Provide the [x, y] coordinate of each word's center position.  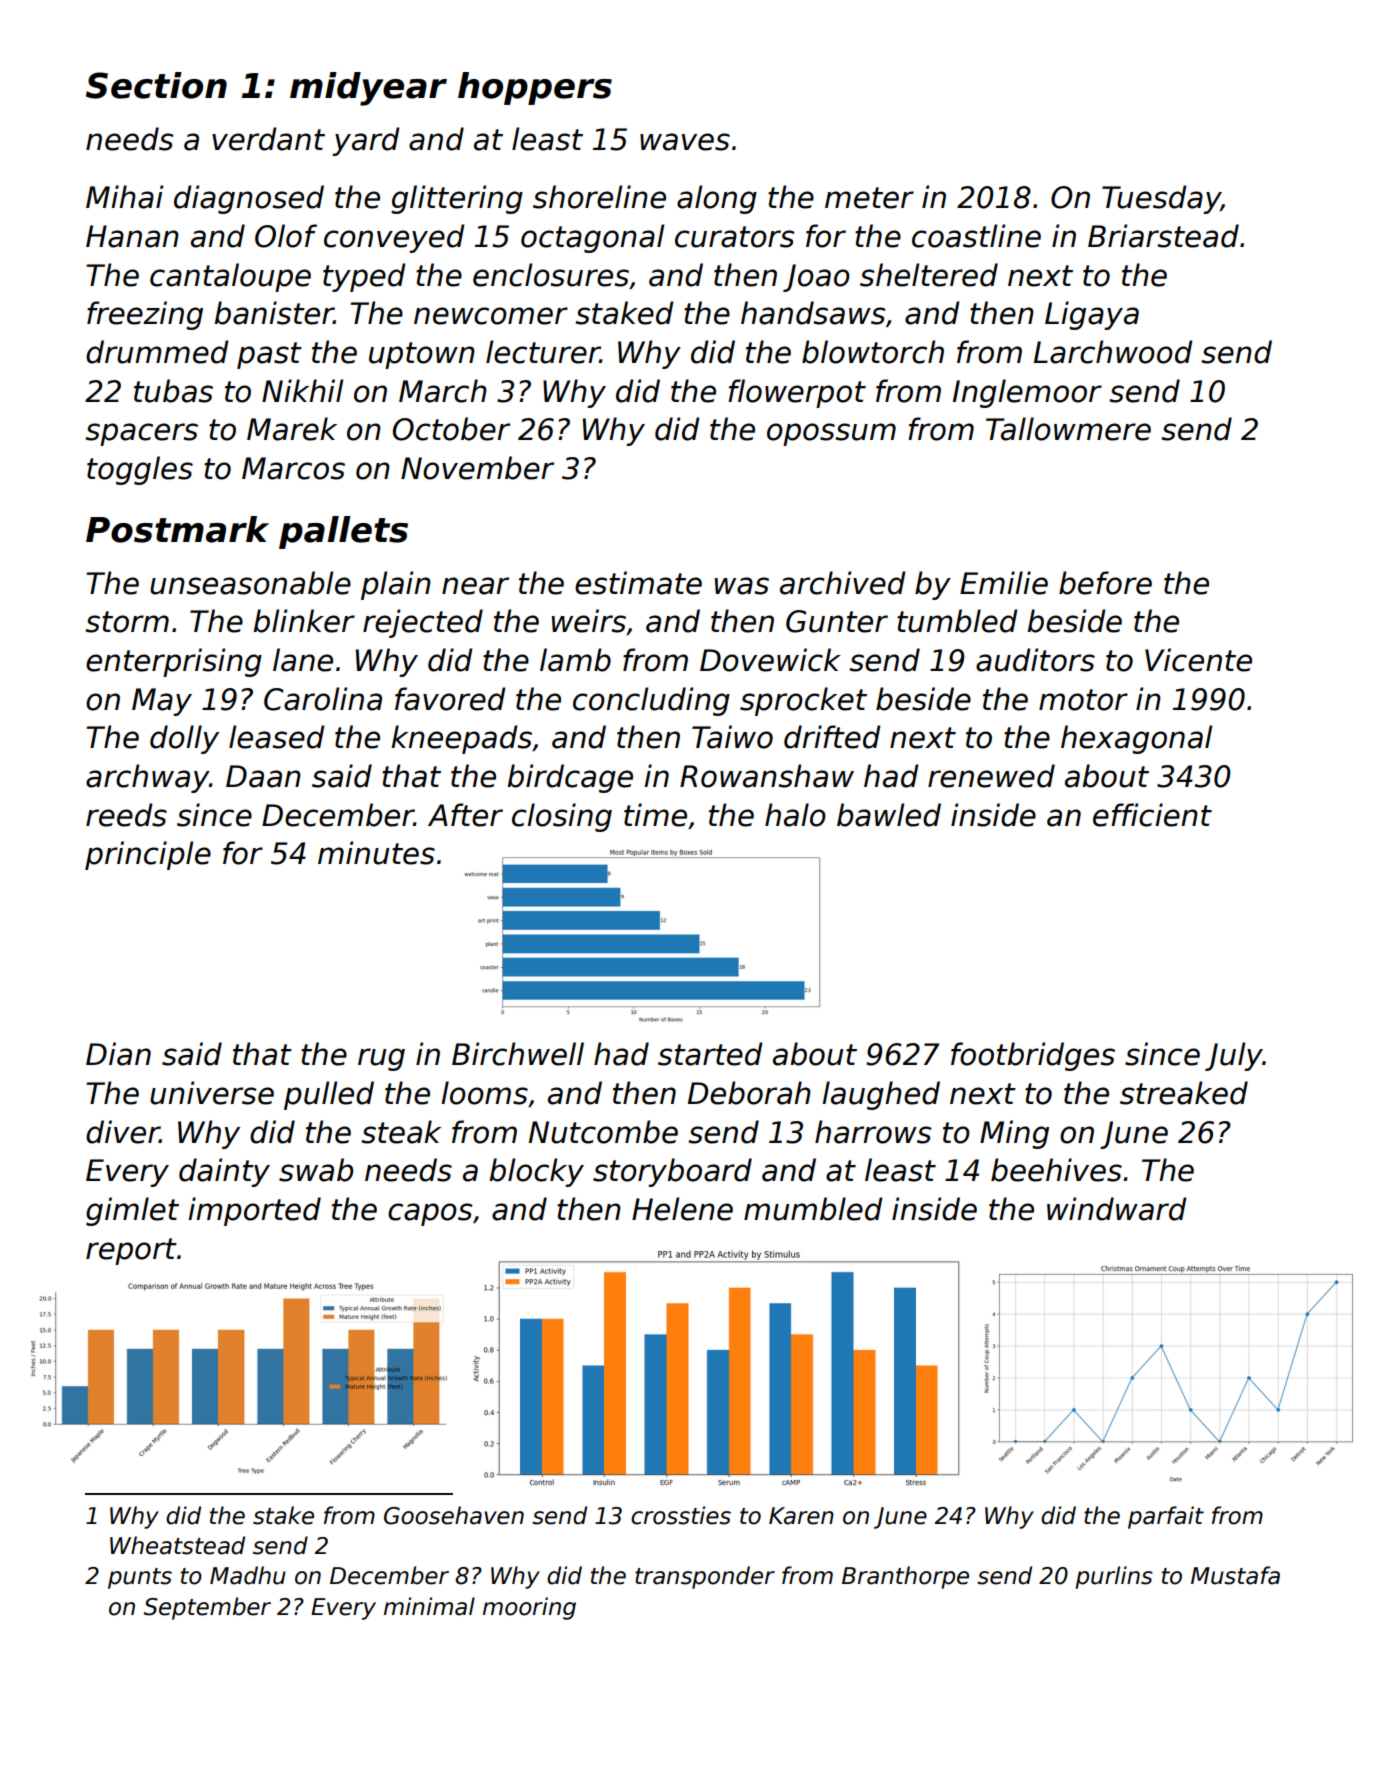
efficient [1152, 815]
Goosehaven [454, 1515]
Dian [118, 1054]
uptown [422, 355]
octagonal [592, 238]
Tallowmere [1068, 429]
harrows [873, 1132]
